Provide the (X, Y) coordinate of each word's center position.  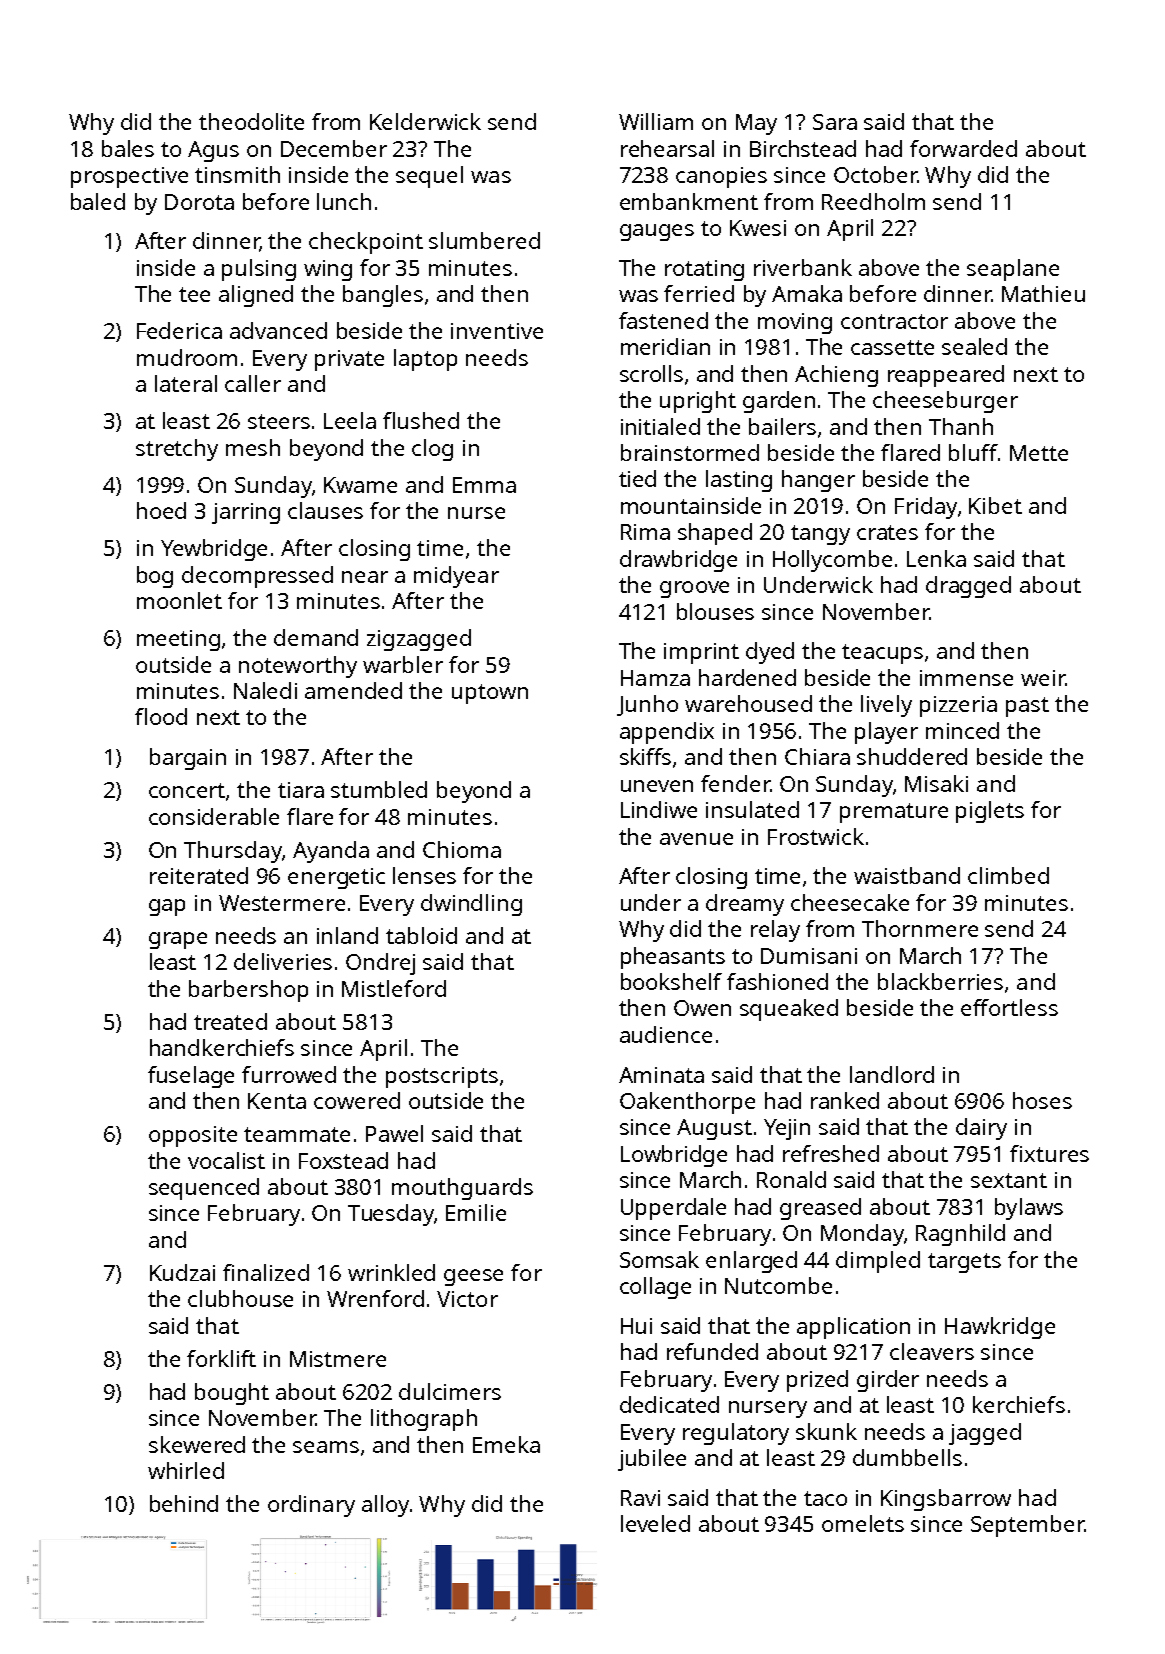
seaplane (1013, 270)
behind (184, 1503)
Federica (179, 330)
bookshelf (671, 981)
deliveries (283, 961)
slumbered (484, 240)
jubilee (652, 1460)
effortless (1009, 1007)
